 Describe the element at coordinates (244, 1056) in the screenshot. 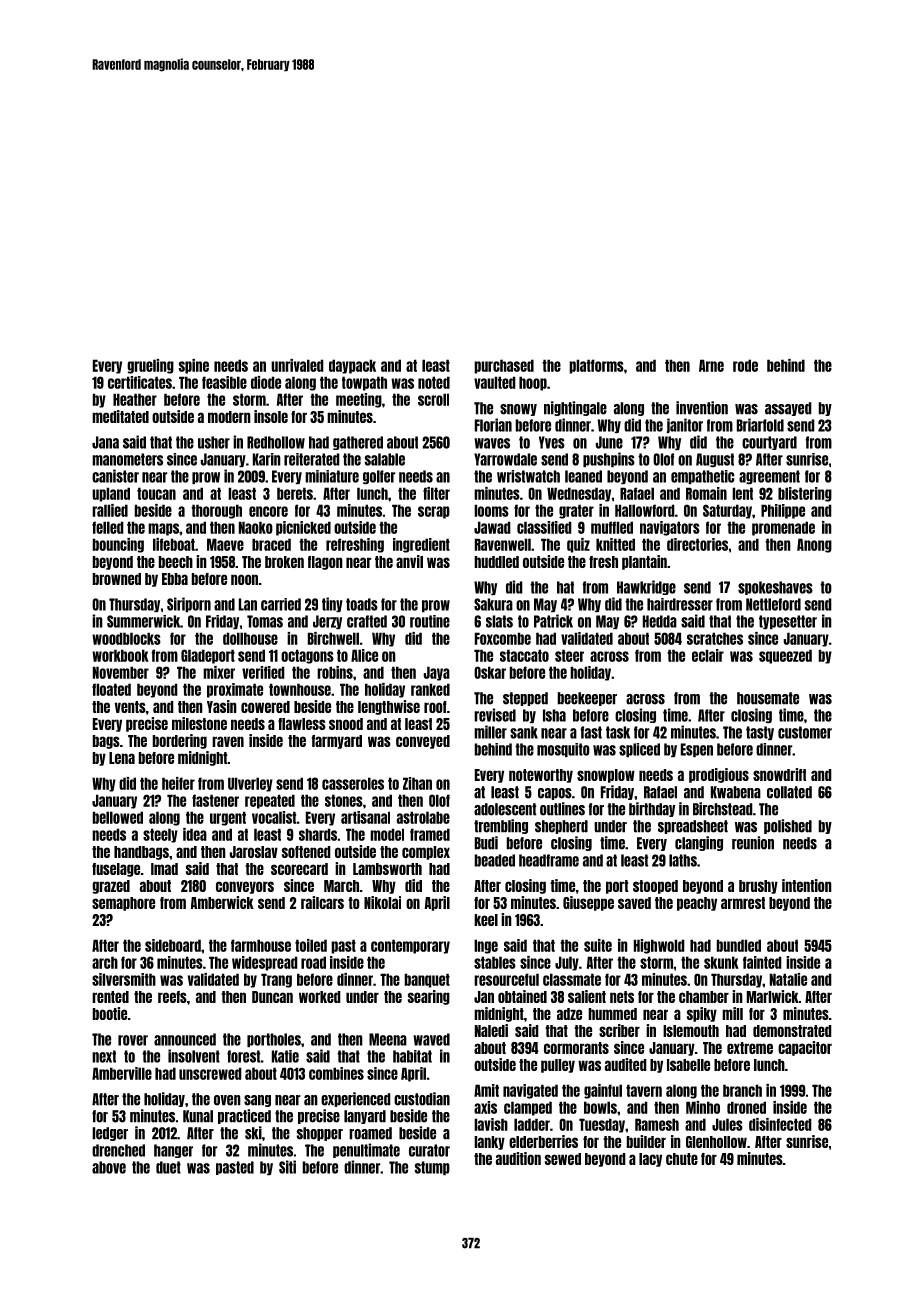

I see `forest` at that location.
